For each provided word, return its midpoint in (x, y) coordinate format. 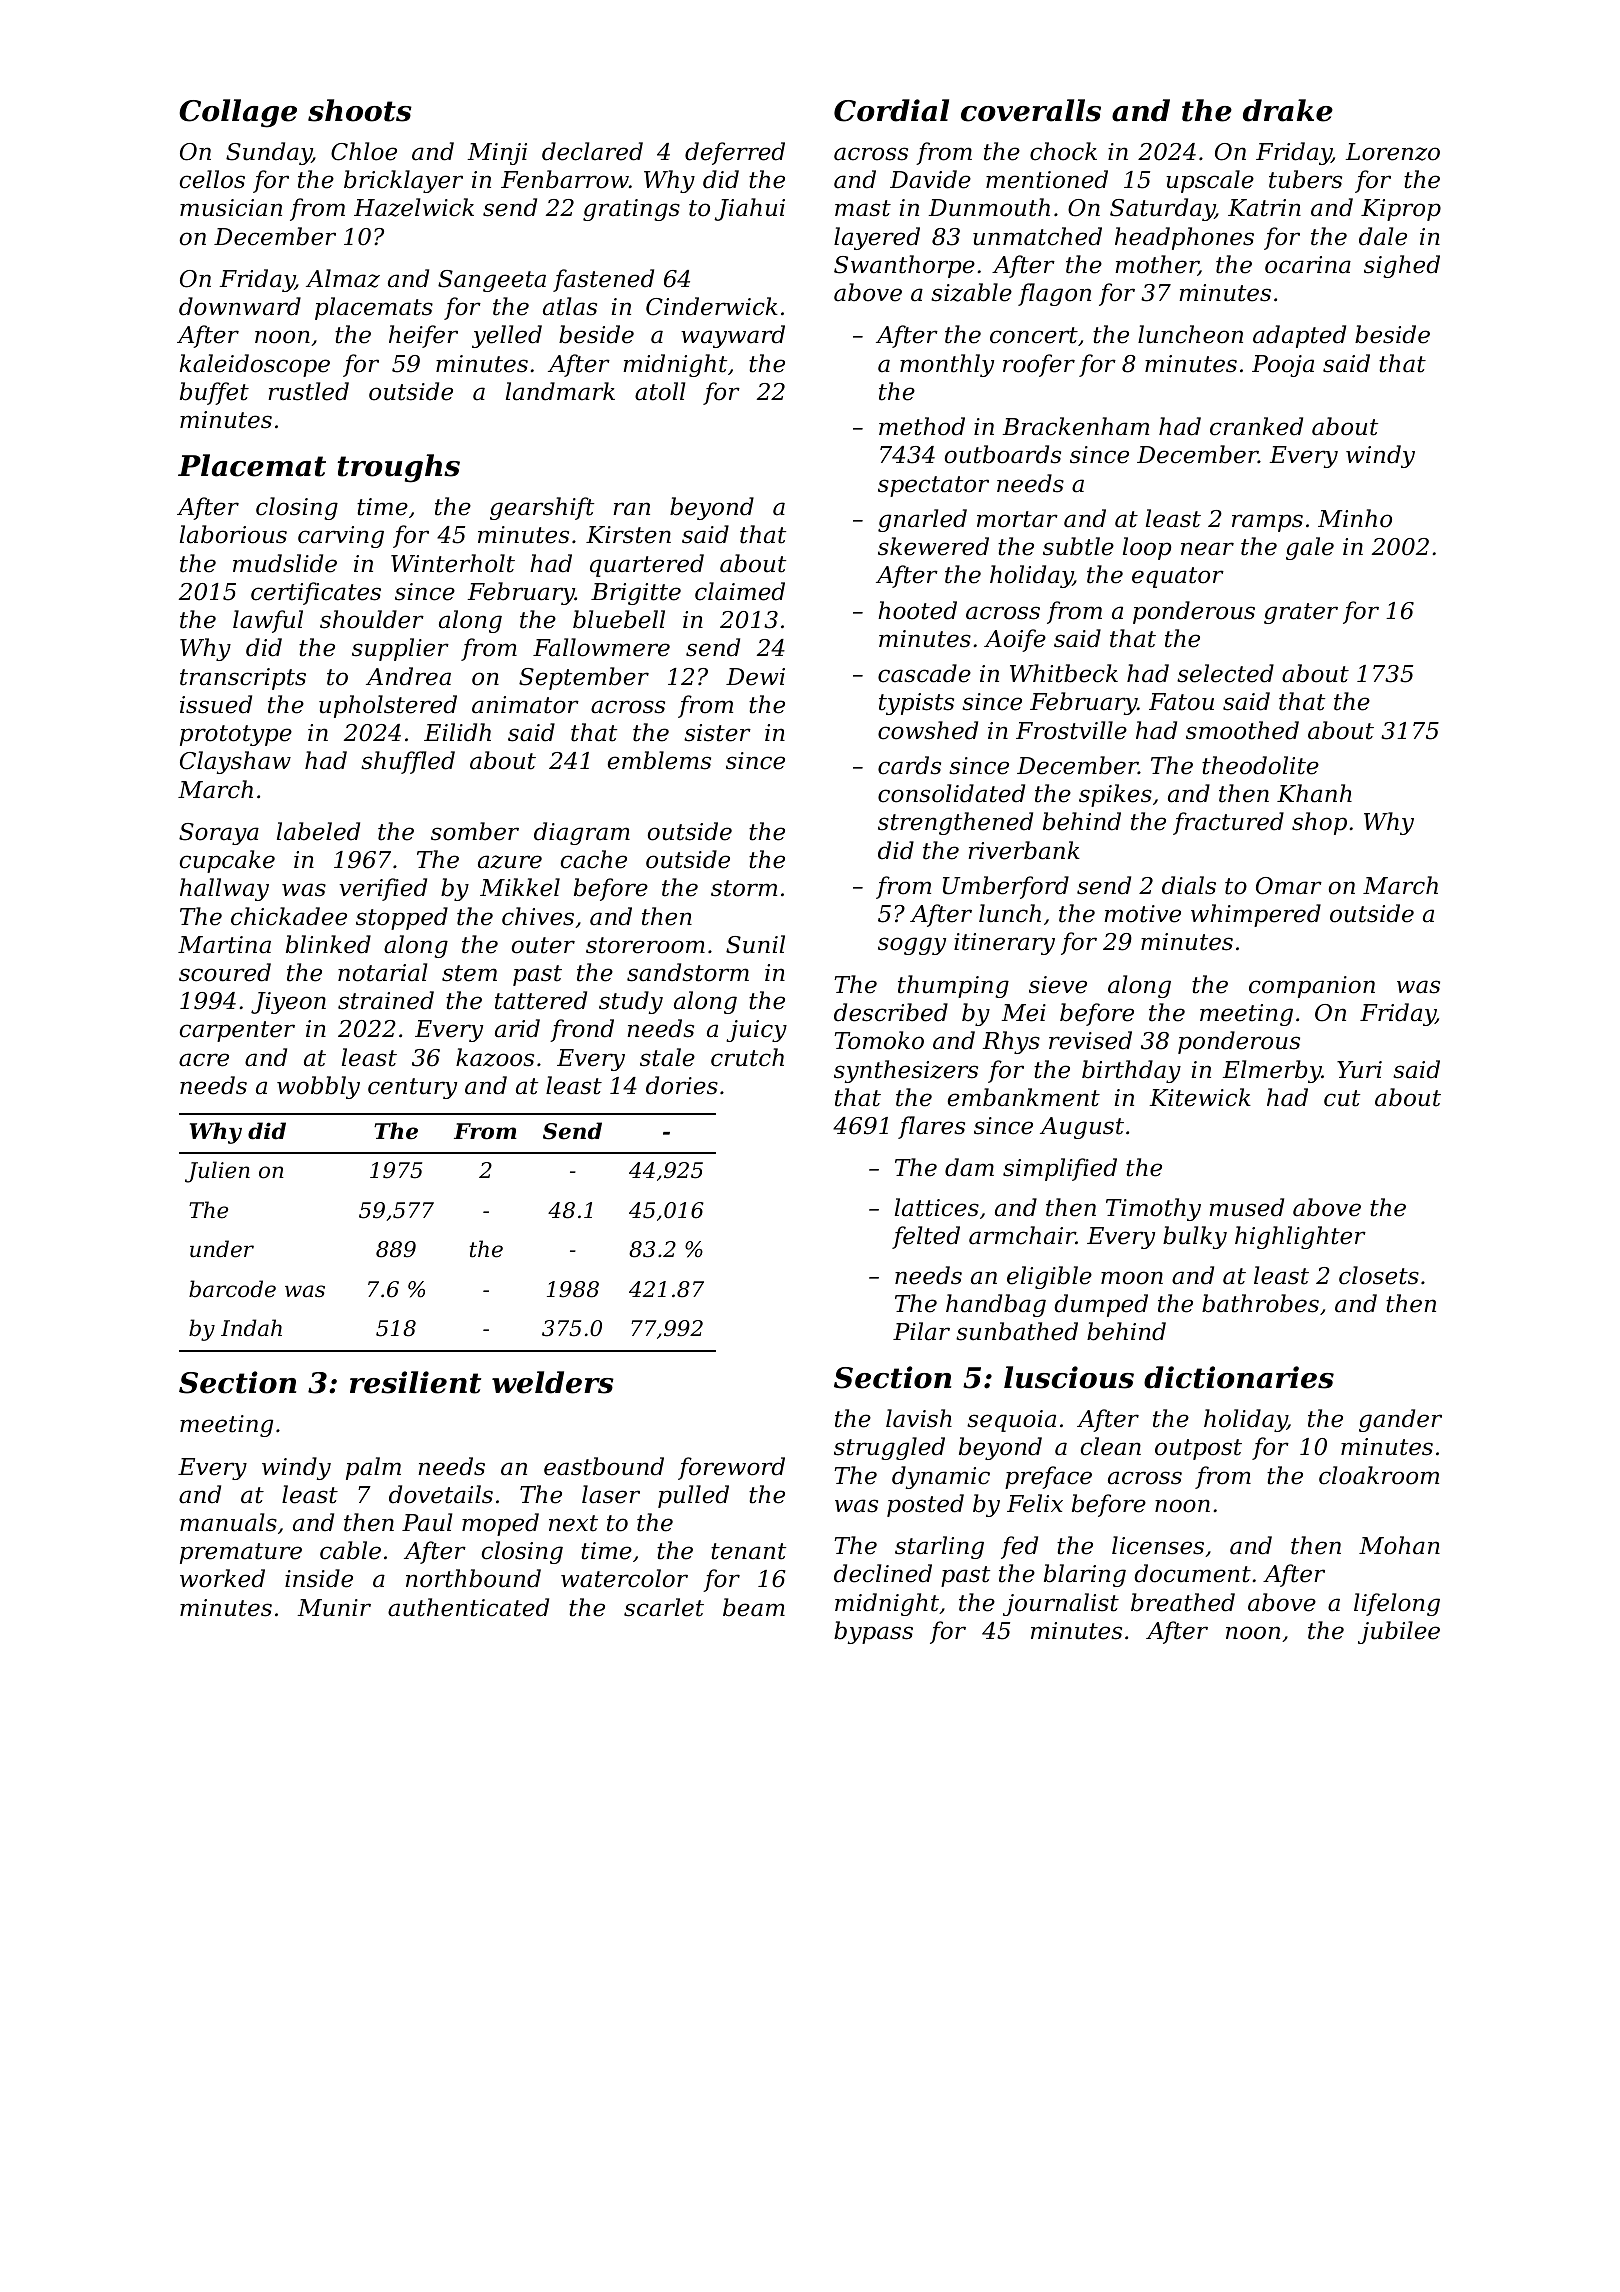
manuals (228, 1522)
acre (204, 1060)
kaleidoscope (255, 365)
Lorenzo (1392, 152)
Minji (497, 154)
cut (1342, 1098)
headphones (1184, 238)
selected (1225, 673)
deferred (735, 153)
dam (969, 1167)
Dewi (755, 677)
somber (475, 831)
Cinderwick (712, 306)
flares (931, 1127)
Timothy (1153, 1209)
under (222, 1249)
